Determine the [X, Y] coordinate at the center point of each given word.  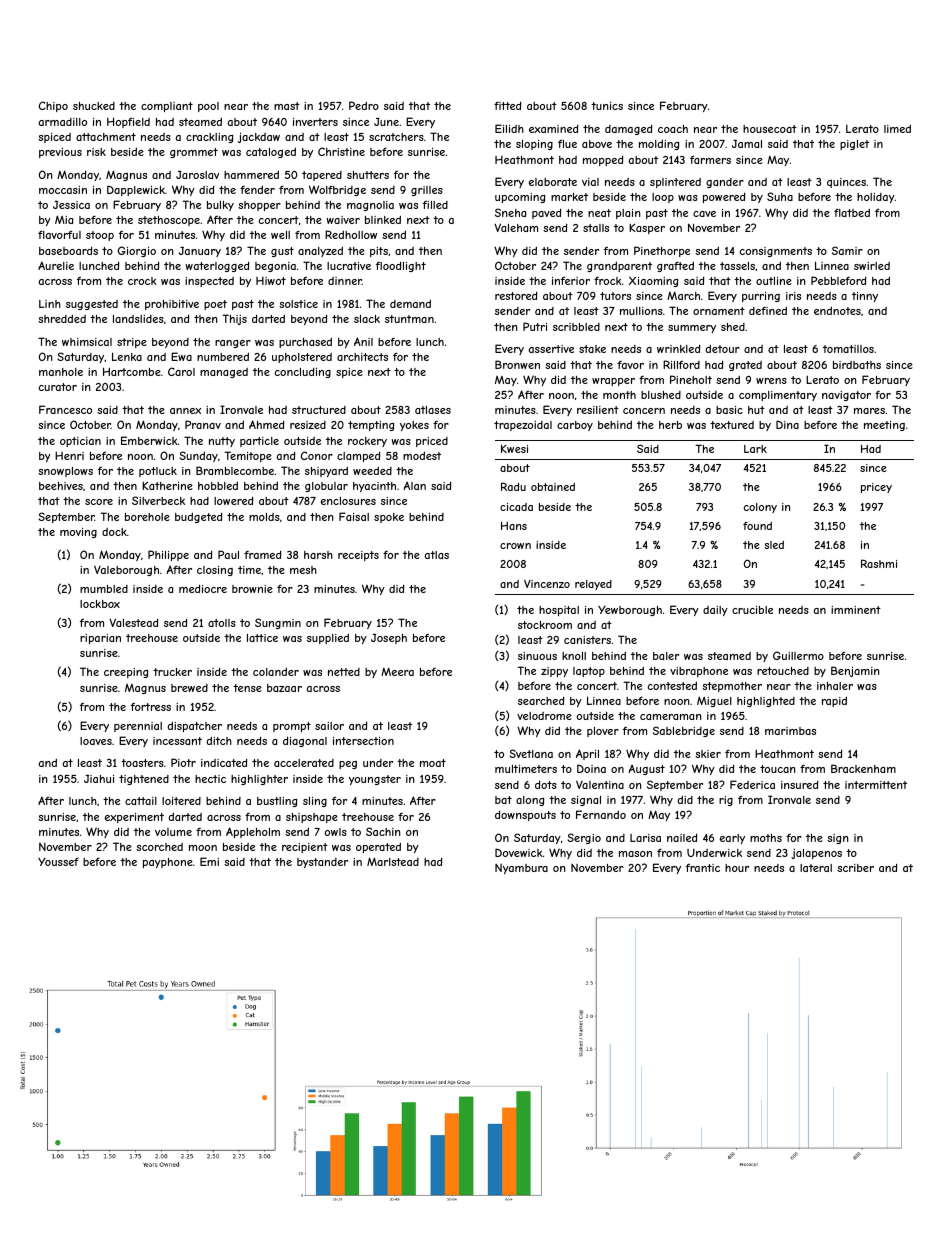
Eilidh [509, 128]
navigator [846, 396]
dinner [345, 281]
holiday [876, 198]
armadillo [63, 122]
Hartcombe [132, 371]
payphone [168, 863]
